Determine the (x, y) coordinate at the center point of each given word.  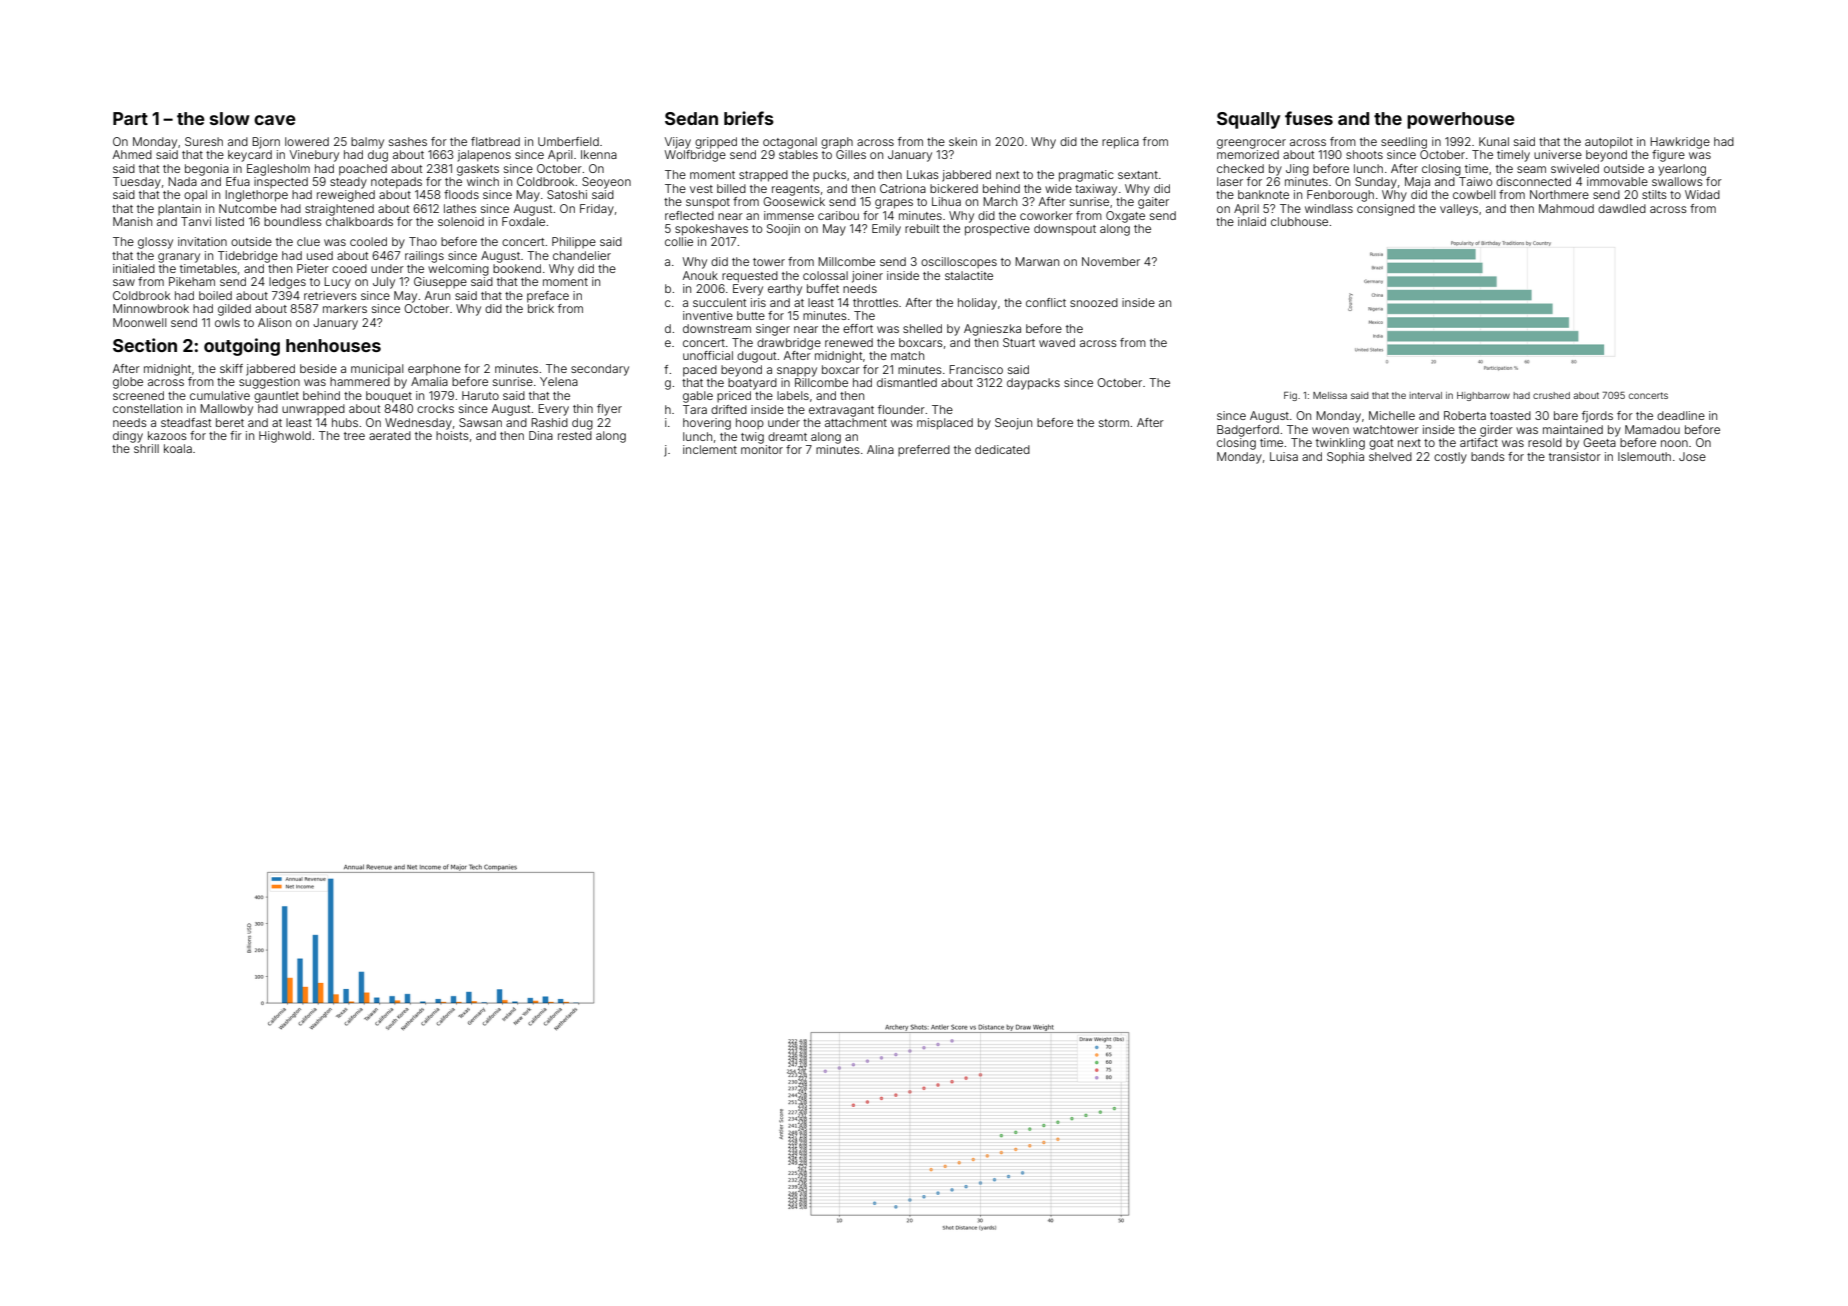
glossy (155, 243)
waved (1057, 342)
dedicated (1002, 449)
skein (963, 141)
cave (275, 120)
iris (758, 302)
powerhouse (1461, 120)
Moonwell (139, 322)
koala (178, 448)
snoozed (1094, 302)
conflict (1046, 302)
